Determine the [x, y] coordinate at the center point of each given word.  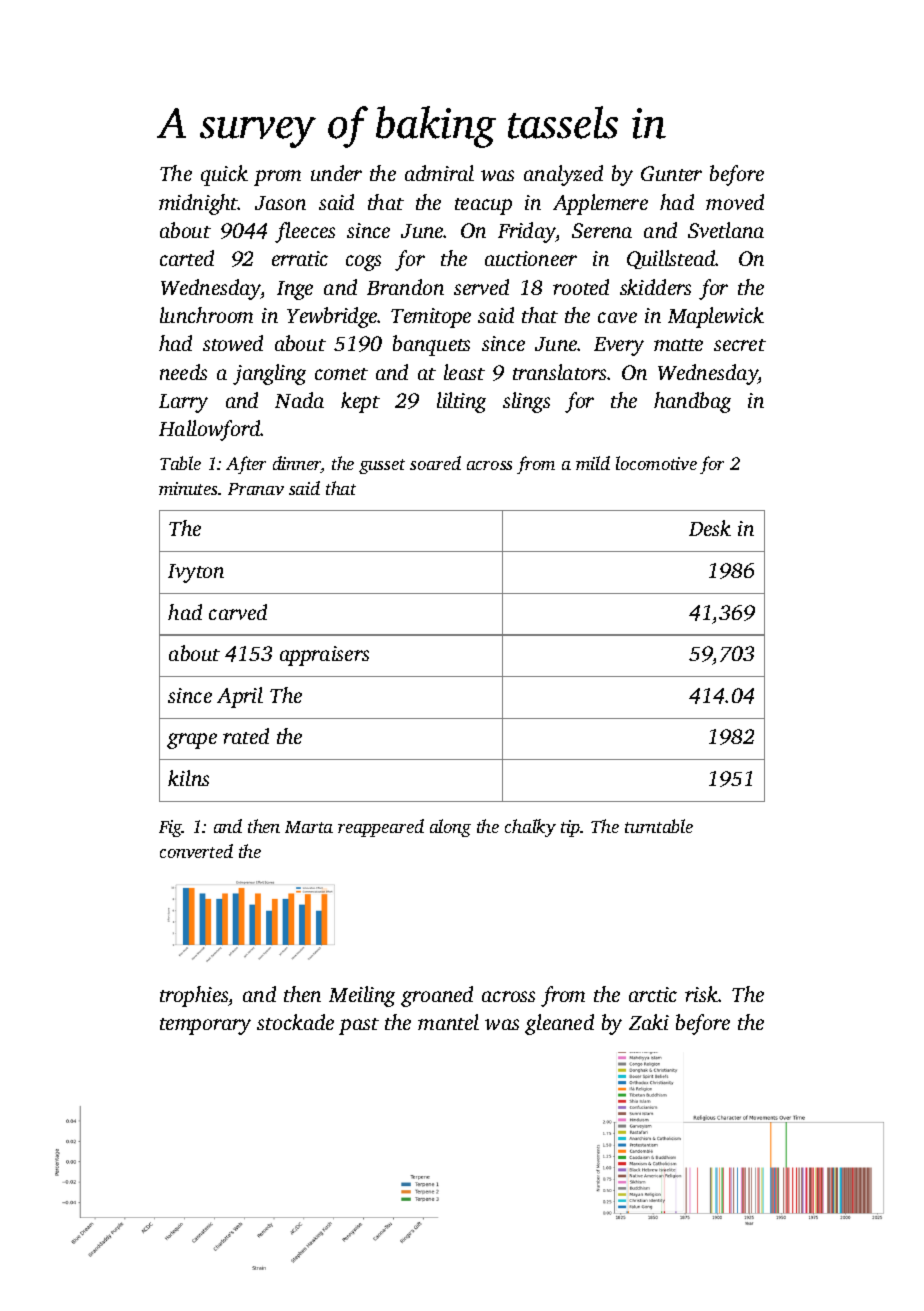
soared [435, 463]
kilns [188, 778]
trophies [194, 996]
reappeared [381, 828]
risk [701, 994]
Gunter [671, 173]
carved [238, 612]
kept [360, 402]
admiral [439, 173]
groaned [437, 996]
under [336, 173]
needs [183, 372]
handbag [692, 402]
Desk [710, 528]
